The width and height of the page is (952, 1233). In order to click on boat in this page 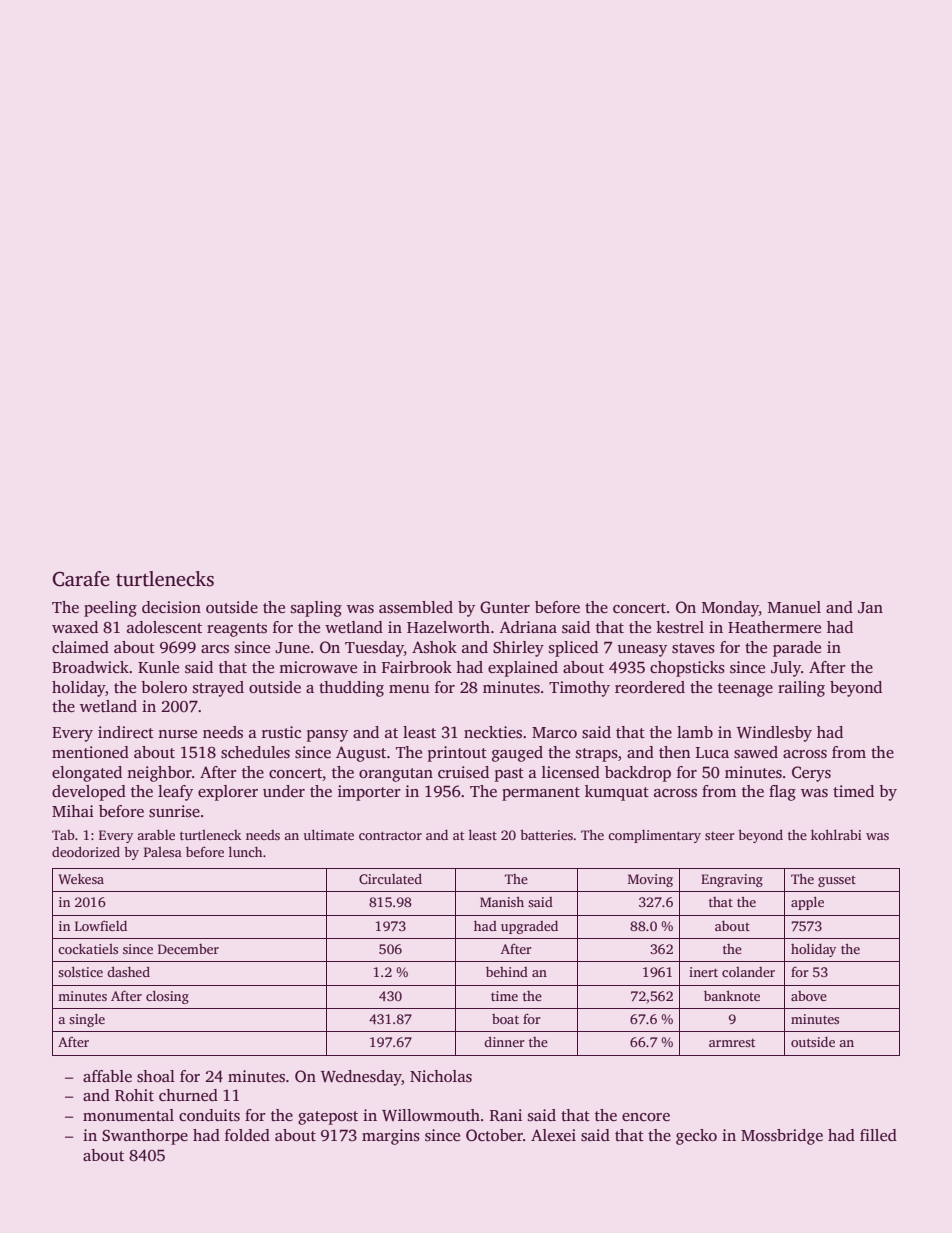, I will do `click(505, 1019)`.
